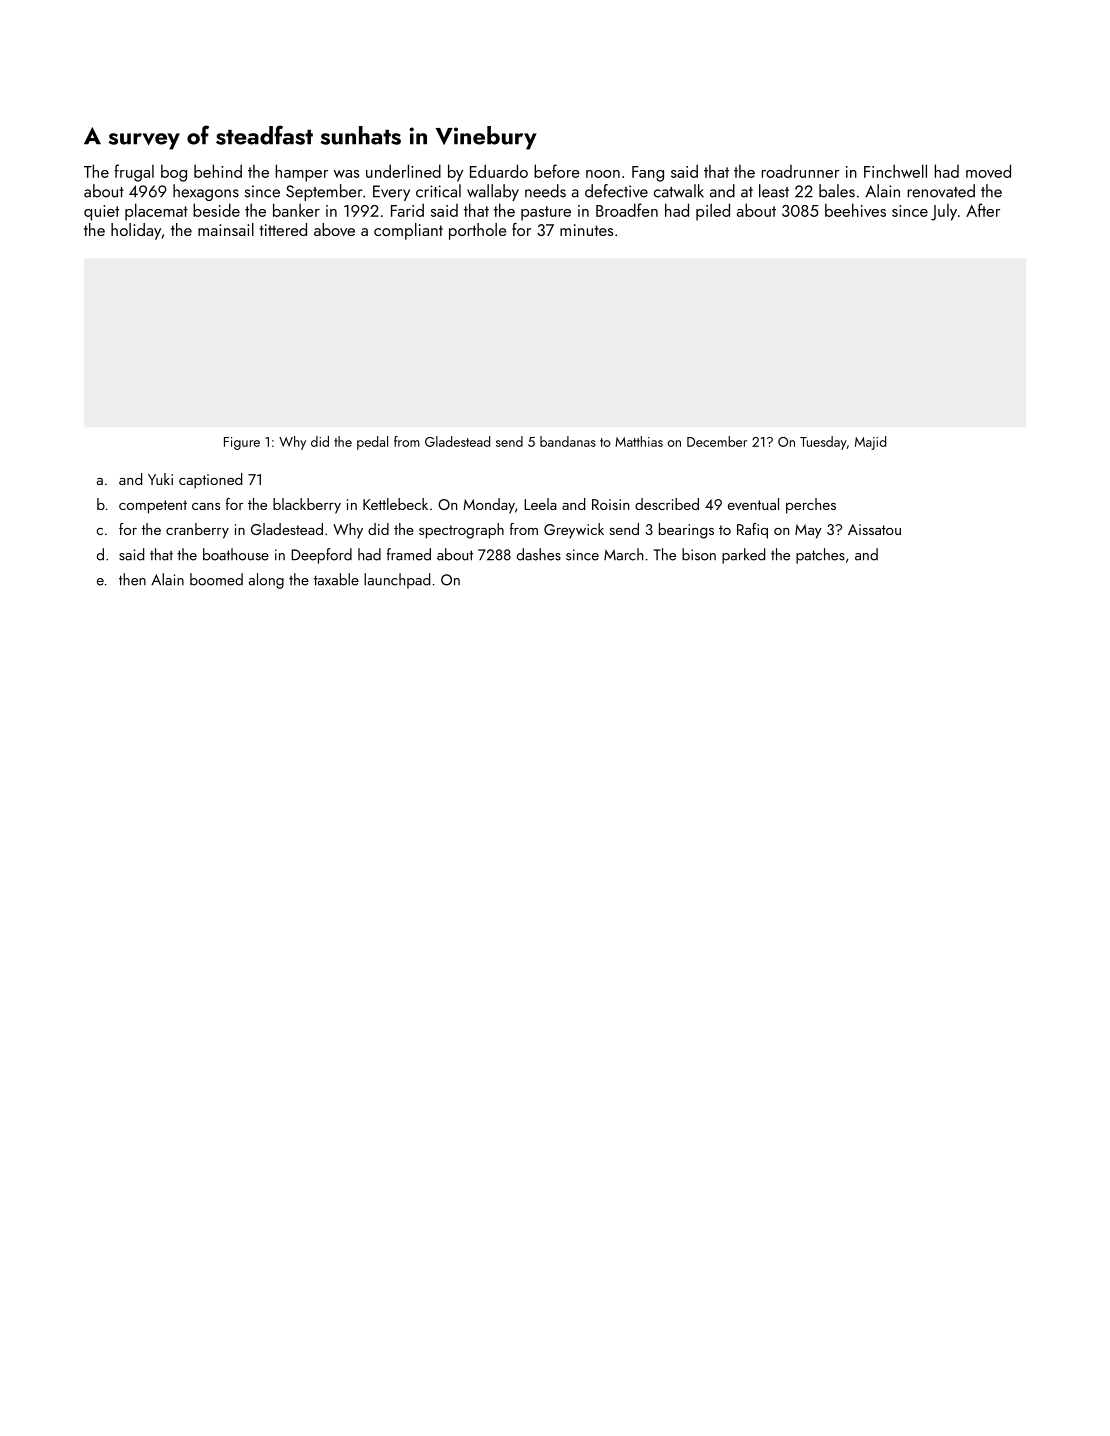 Image resolution: width=1110 pixels, height=1436 pixels. What do you see at coordinates (586, 230) in the screenshot?
I see `minutes` at bounding box center [586, 230].
